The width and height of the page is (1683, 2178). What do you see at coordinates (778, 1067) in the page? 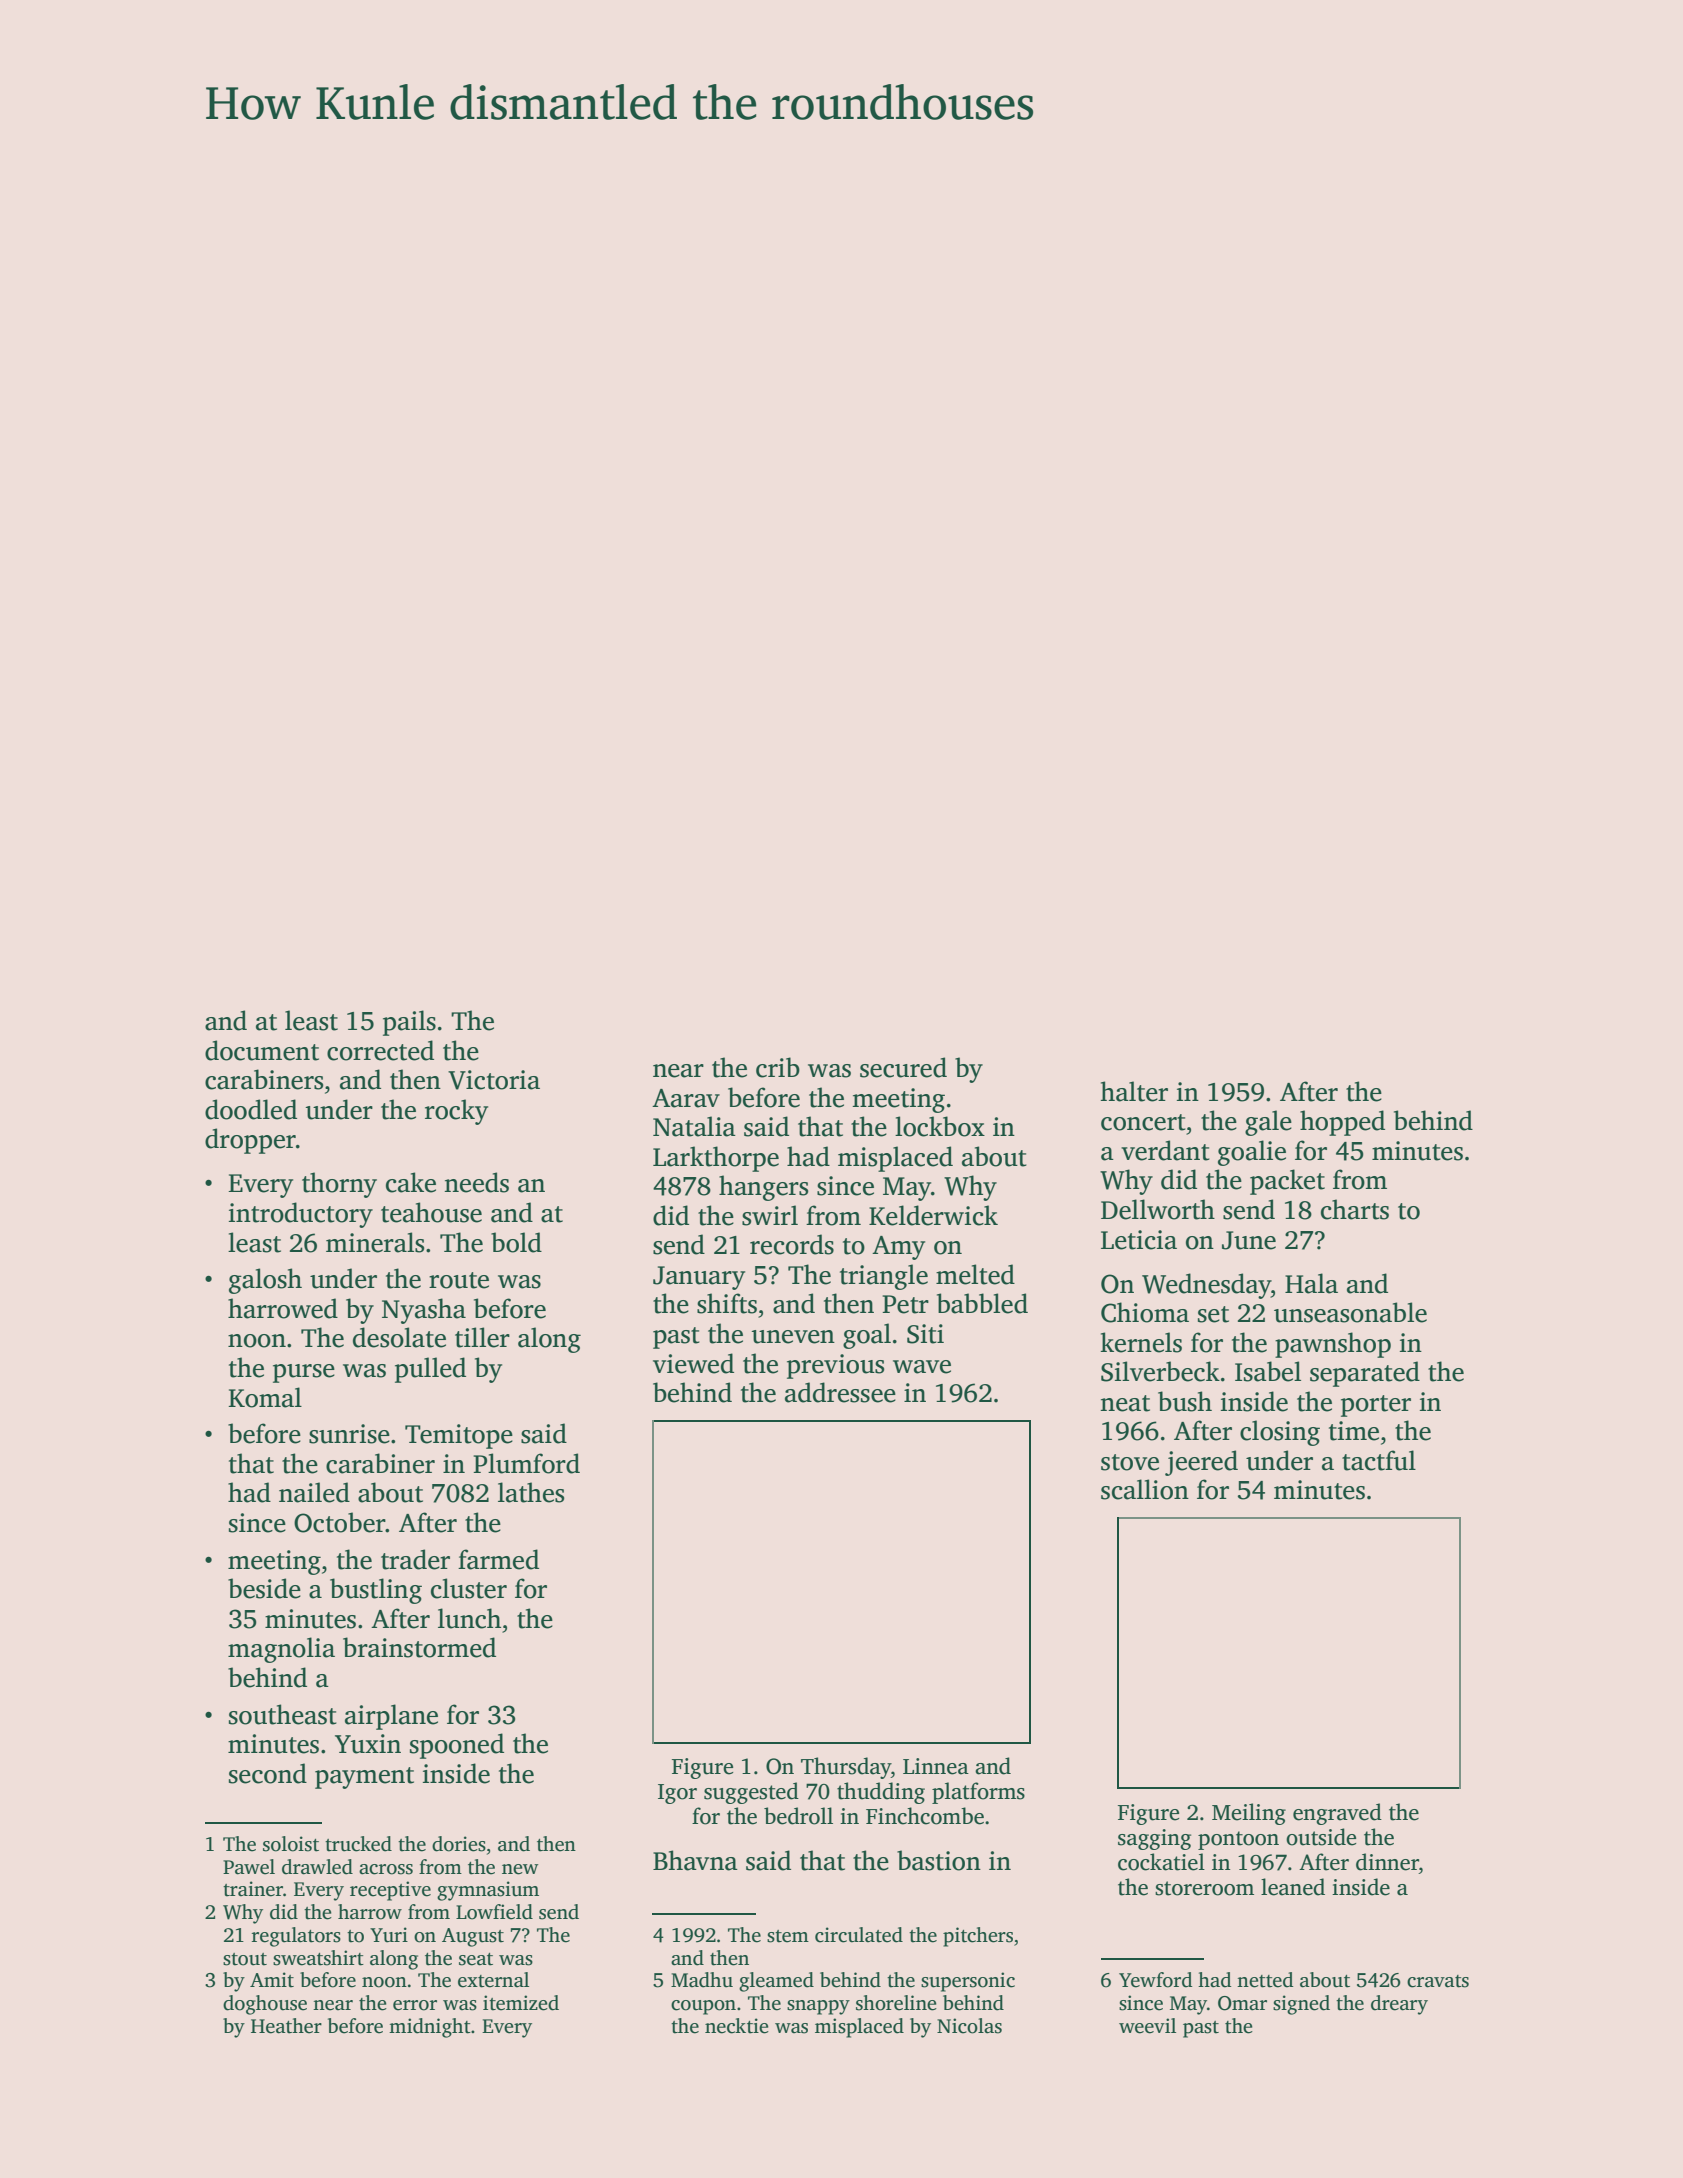
I see `crib` at bounding box center [778, 1067].
